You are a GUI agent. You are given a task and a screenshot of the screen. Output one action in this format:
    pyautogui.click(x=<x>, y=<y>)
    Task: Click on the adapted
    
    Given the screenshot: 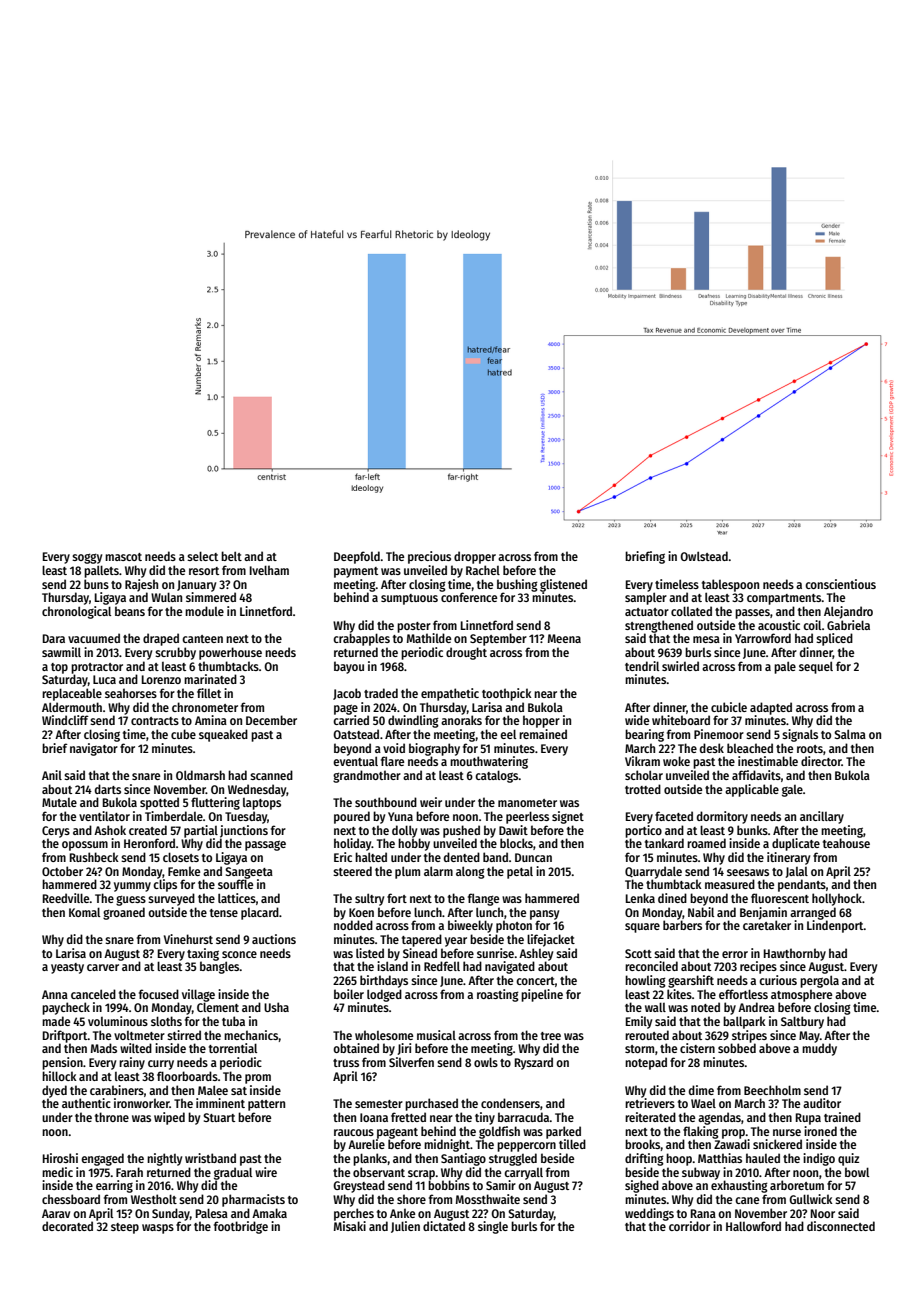 What is the action you would take?
    pyautogui.click(x=771, y=708)
